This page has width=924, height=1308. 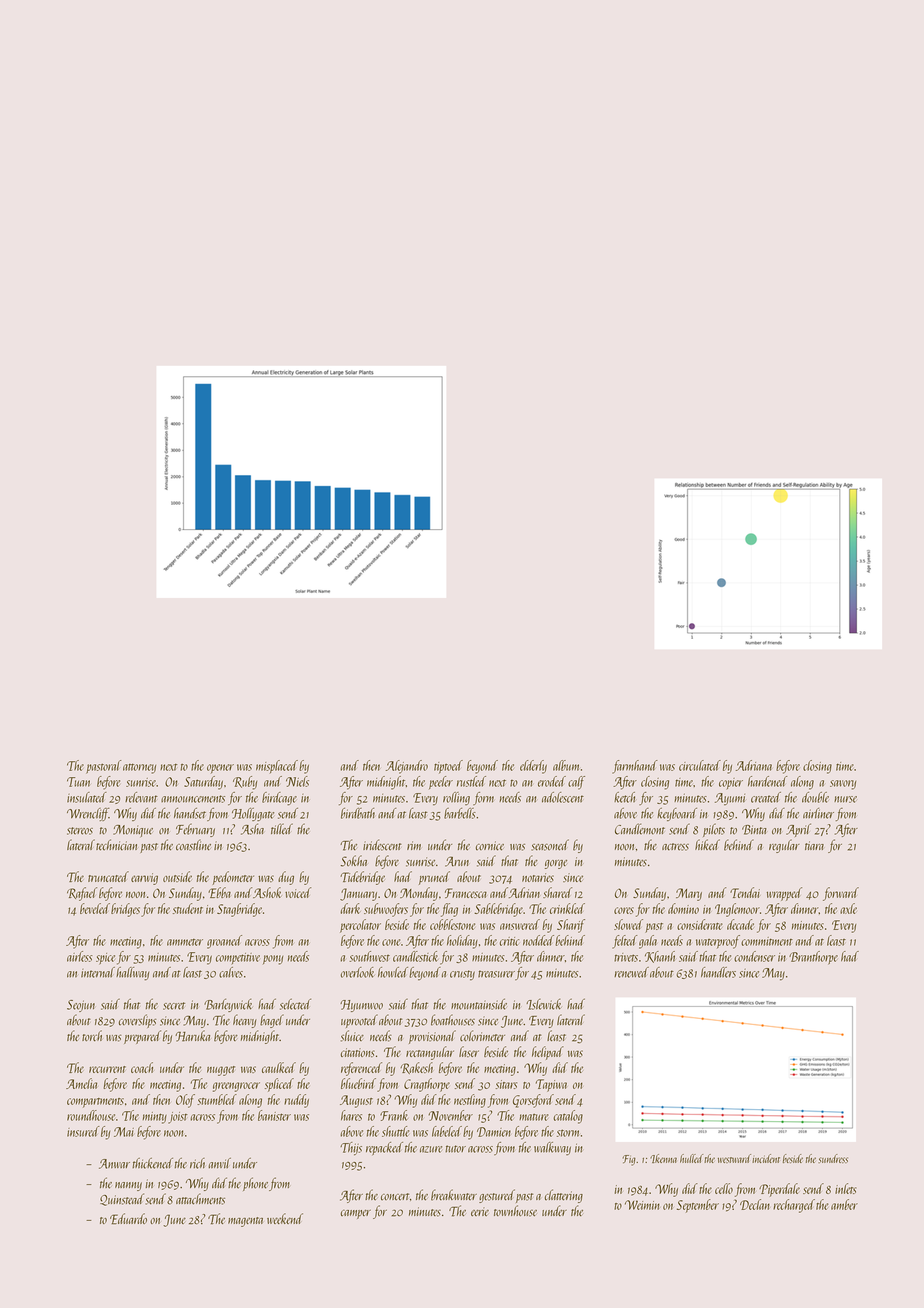 What do you see at coordinates (533, 767) in the page?
I see `elderly` at bounding box center [533, 767].
